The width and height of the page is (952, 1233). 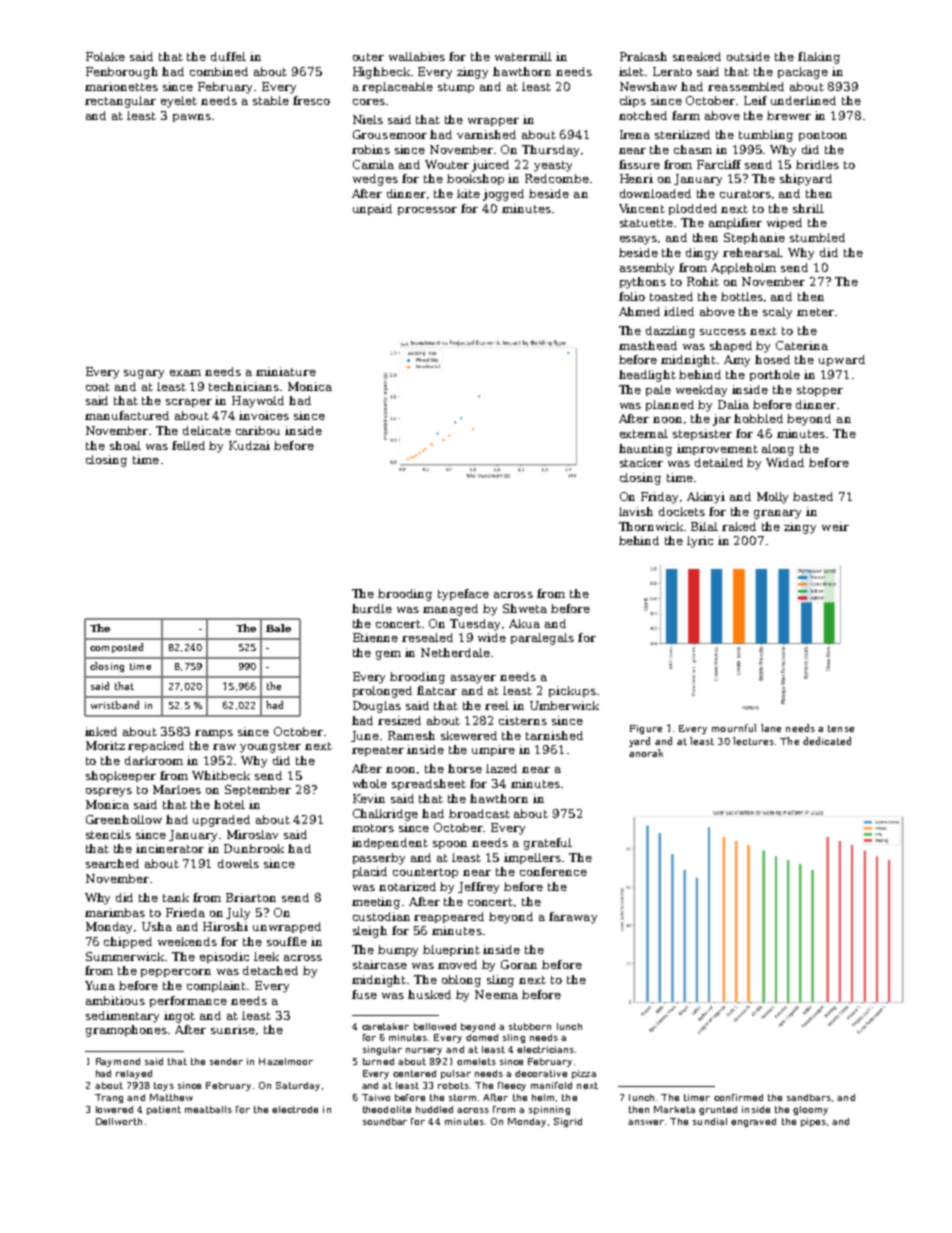 What do you see at coordinates (789, 115) in the page?
I see `brewer` at bounding box center [789, 115].
